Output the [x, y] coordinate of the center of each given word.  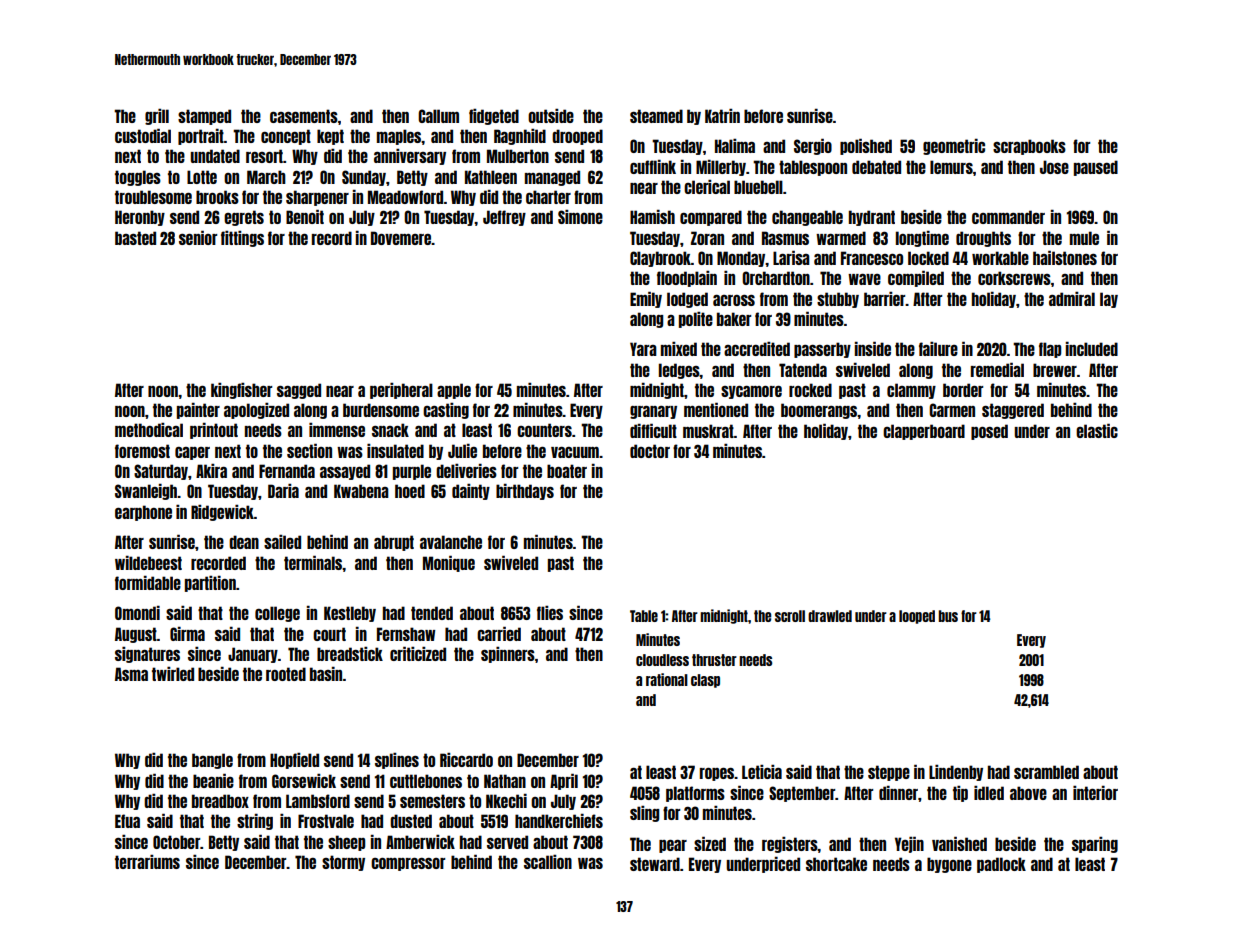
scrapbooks [1029, 147]
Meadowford [406, 197]
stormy [343, 863]
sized [710, 843]
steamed [656, 116]
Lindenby [956, 772]
